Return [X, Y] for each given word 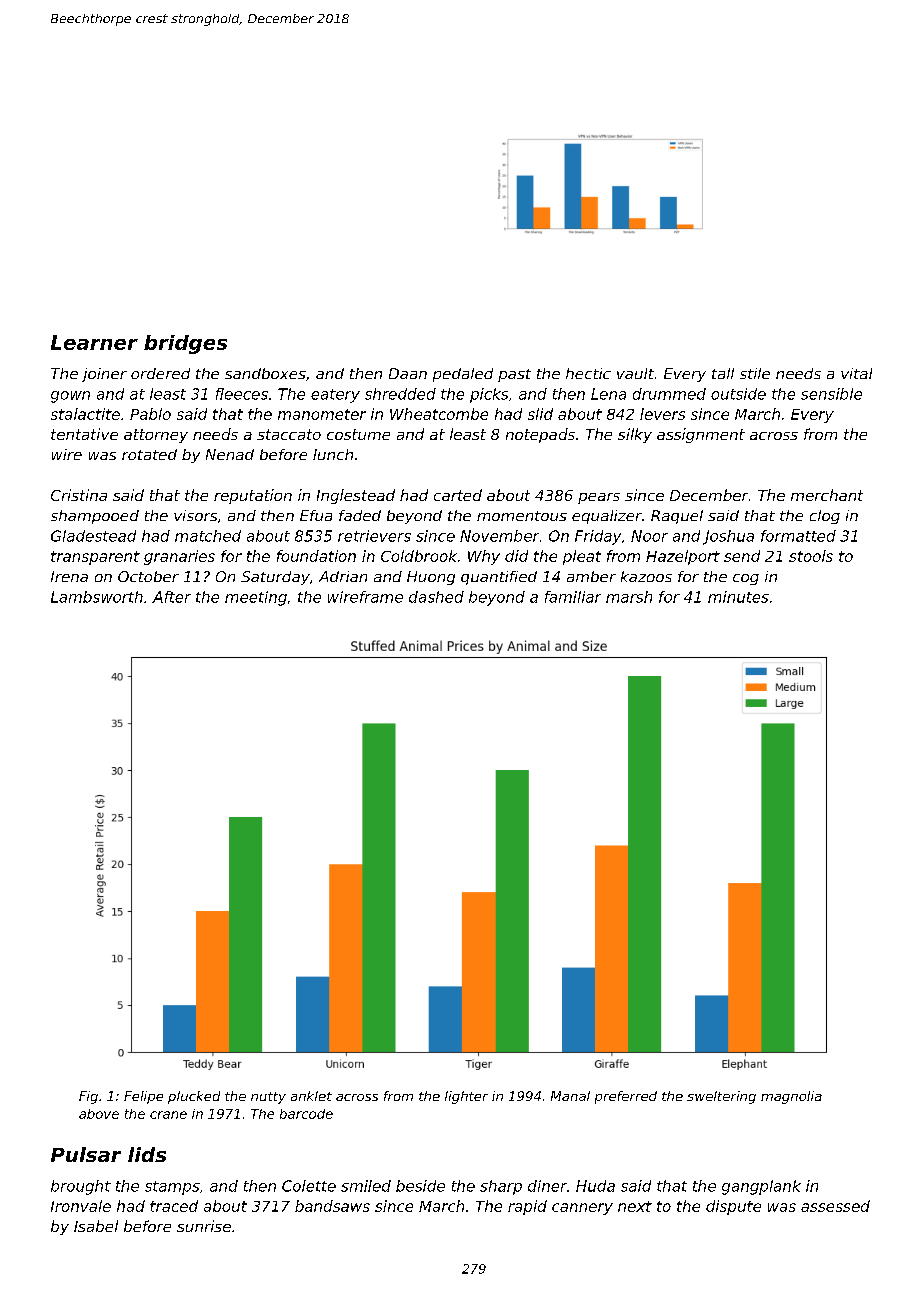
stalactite [85, 414]
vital [856, 373]
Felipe [143, 1097]
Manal [570, 1096]
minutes [738, 597]
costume [358, 434]
